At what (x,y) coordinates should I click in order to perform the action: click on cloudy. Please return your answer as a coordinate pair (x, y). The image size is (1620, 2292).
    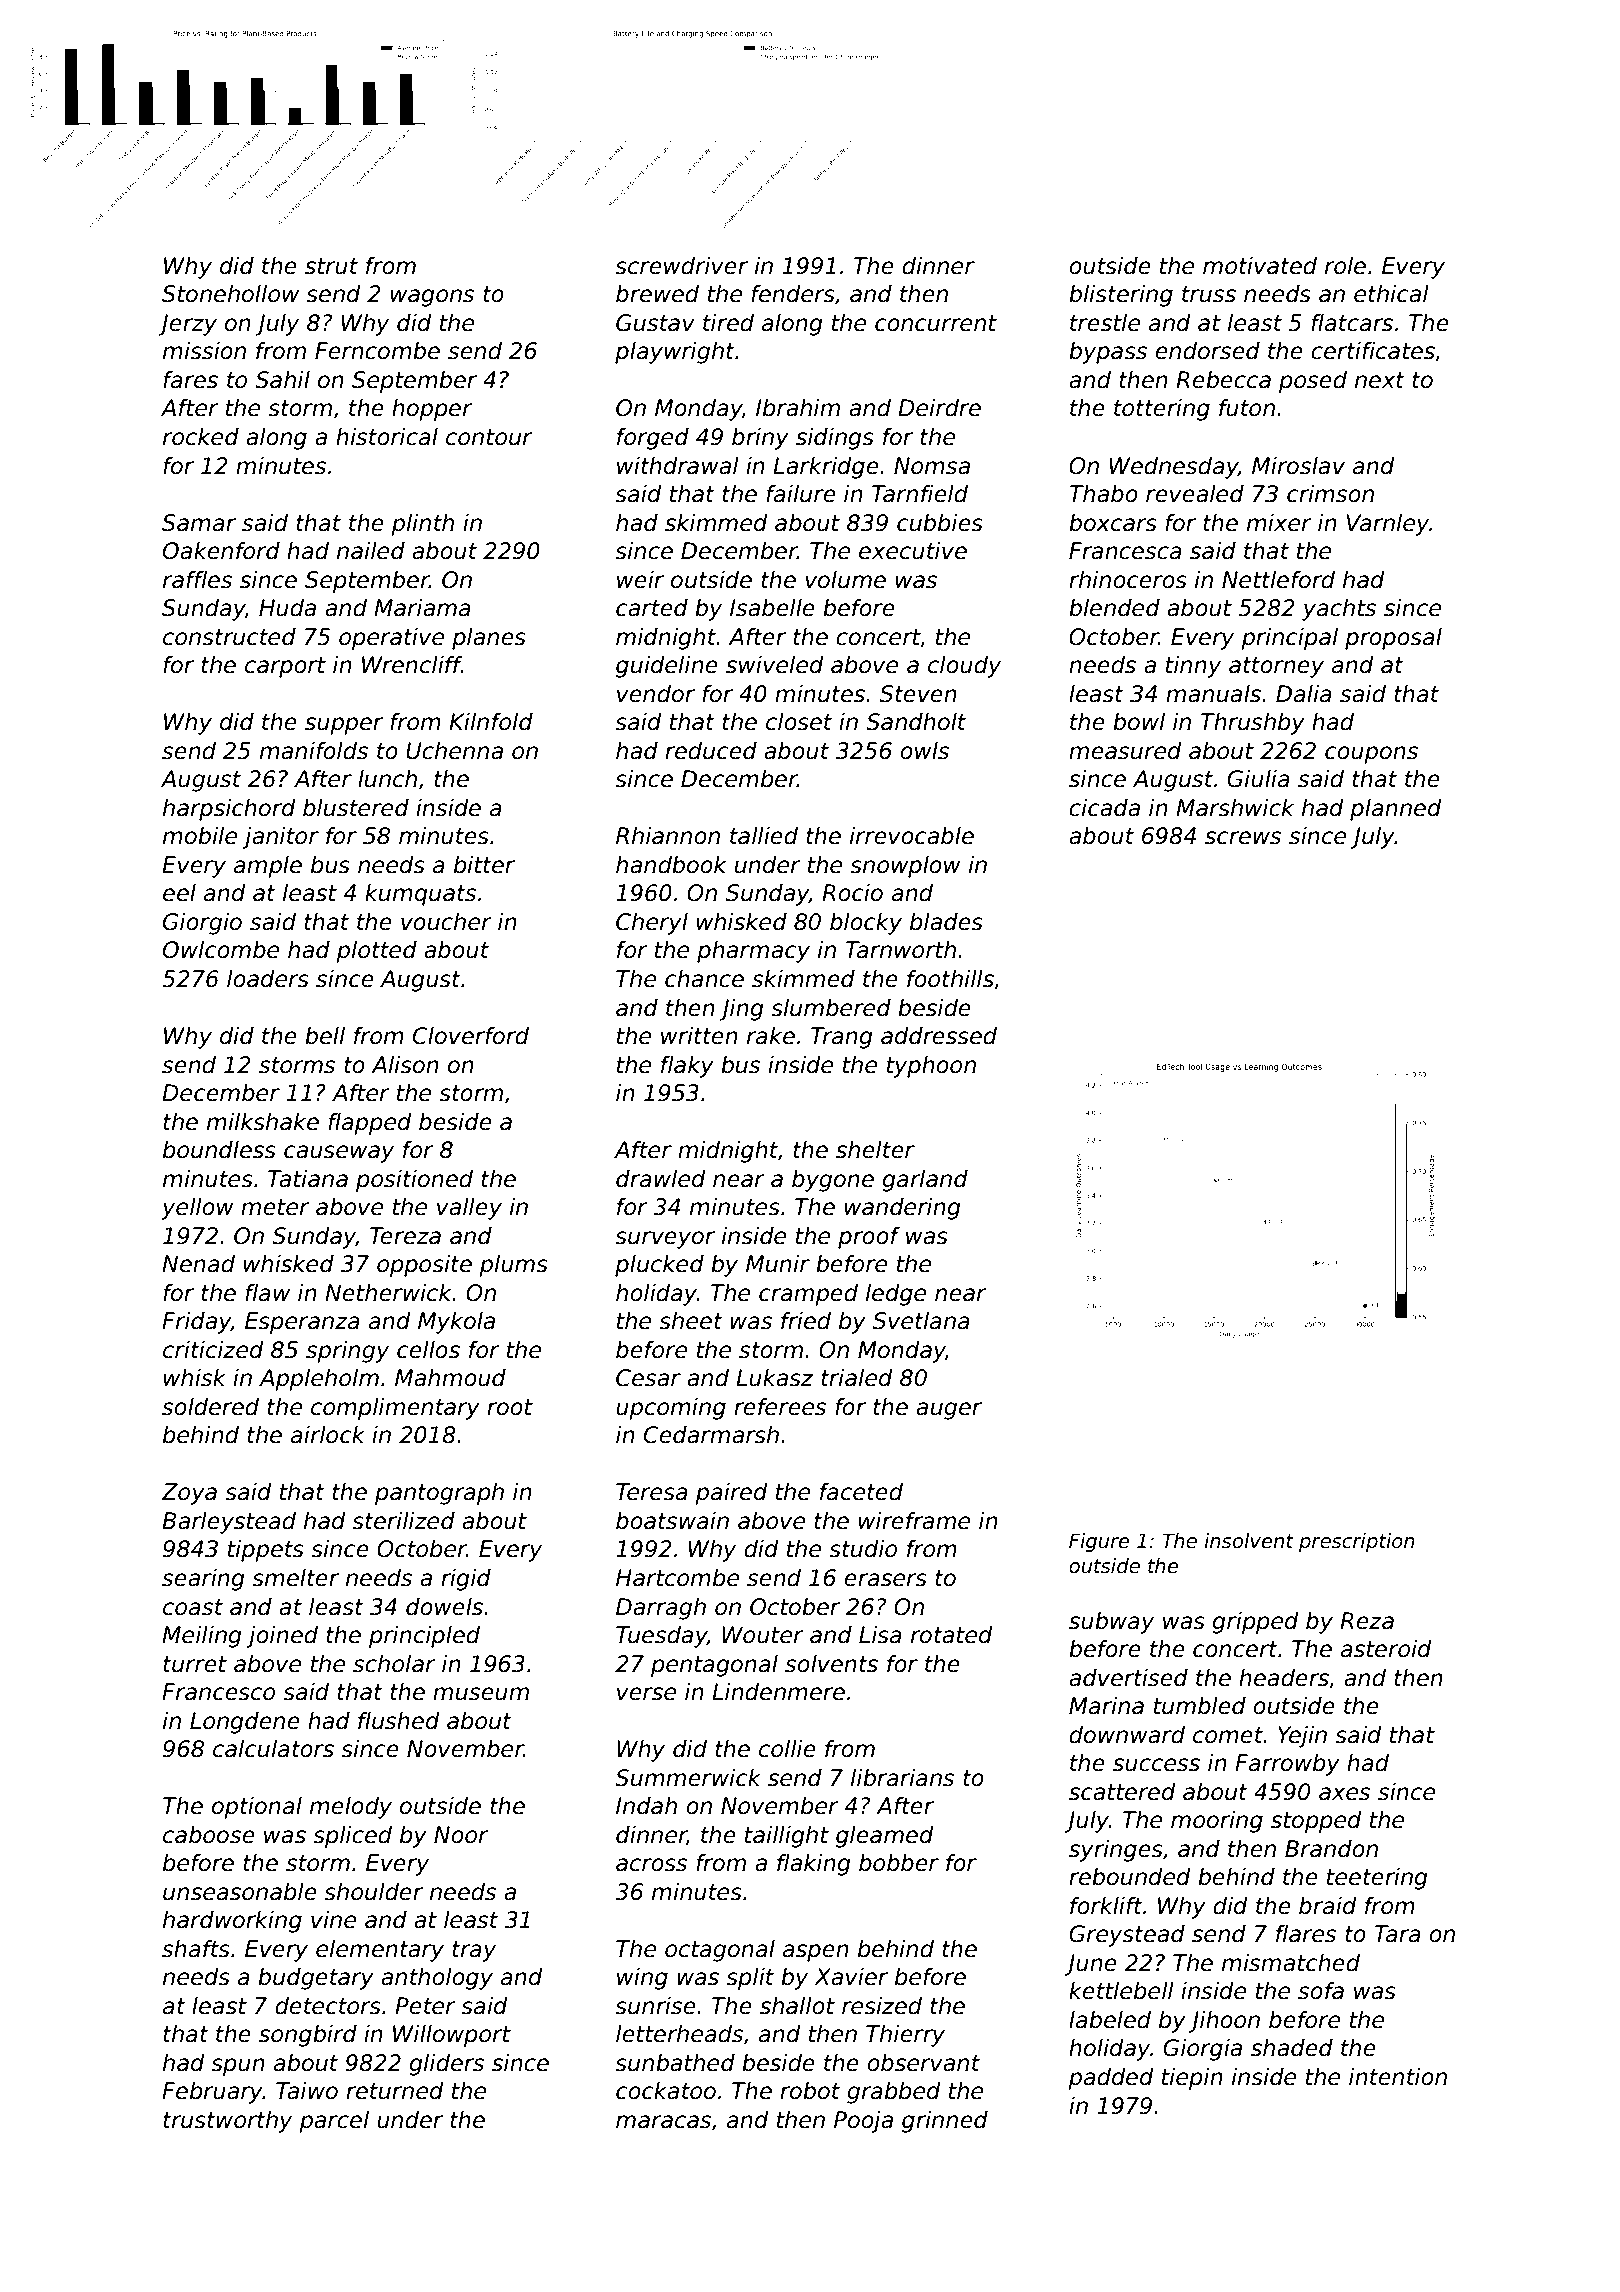
    Looking at the image, I should click on (964, 667).
